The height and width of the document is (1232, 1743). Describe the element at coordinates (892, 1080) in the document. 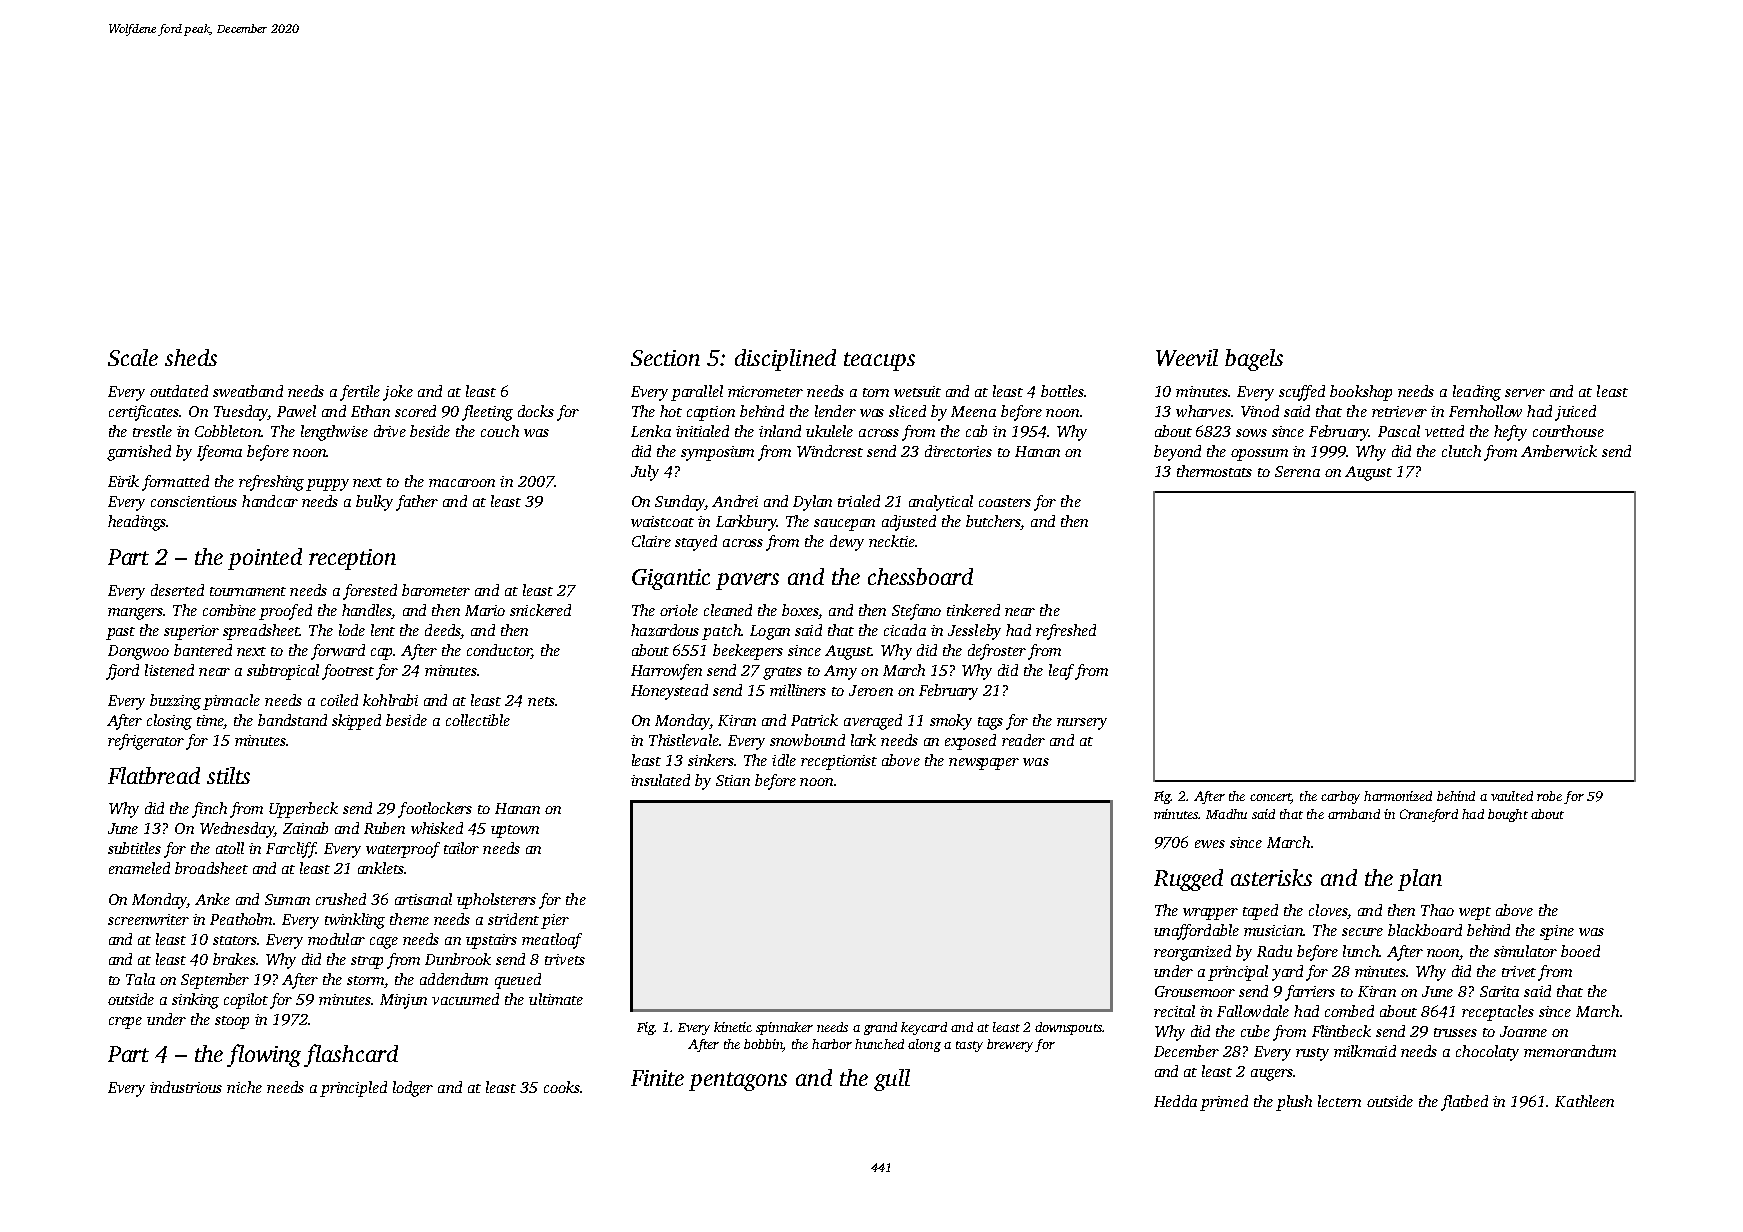

I see `gull` at that location.
